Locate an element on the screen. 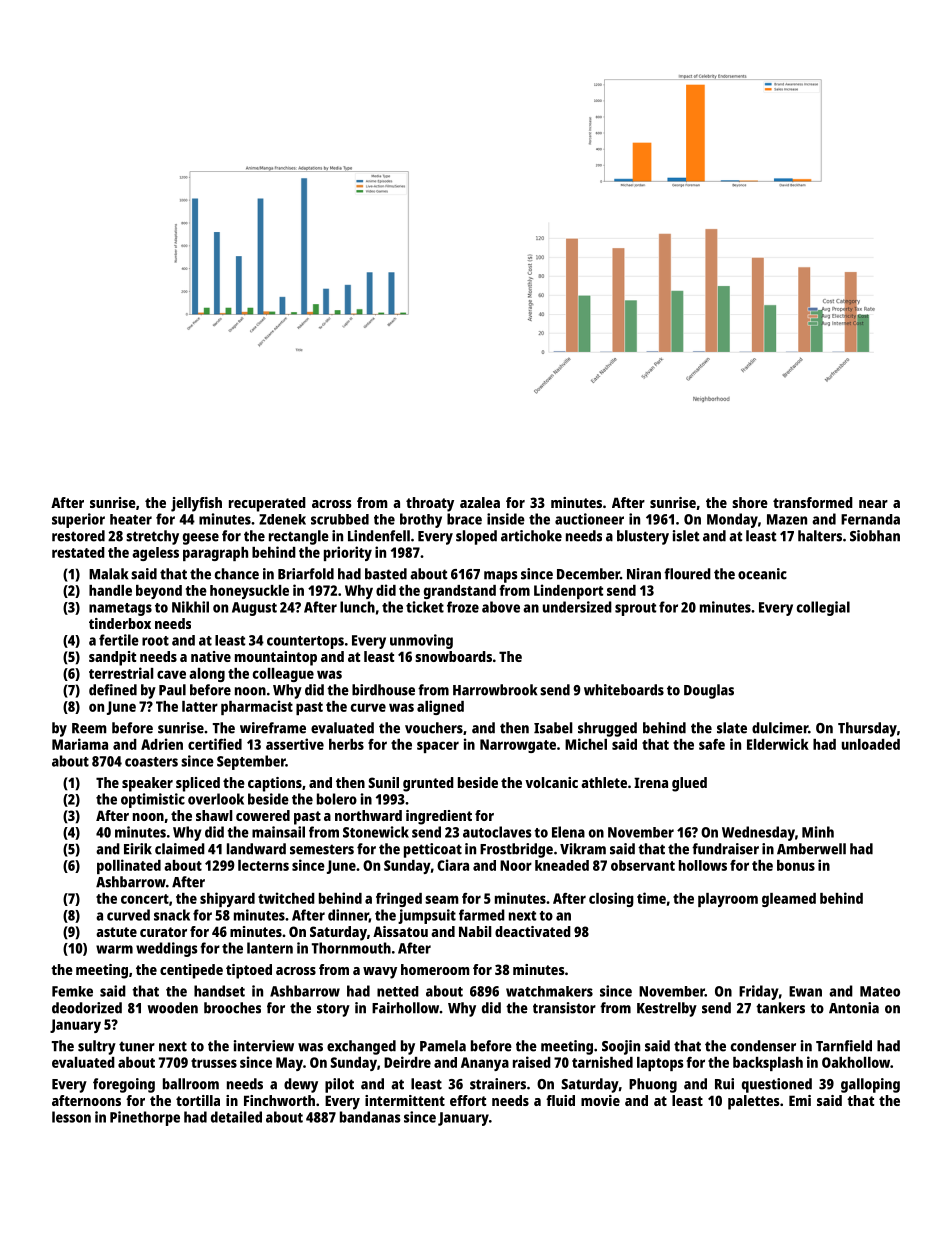  galloping is located at coordinates (870, 1085).
